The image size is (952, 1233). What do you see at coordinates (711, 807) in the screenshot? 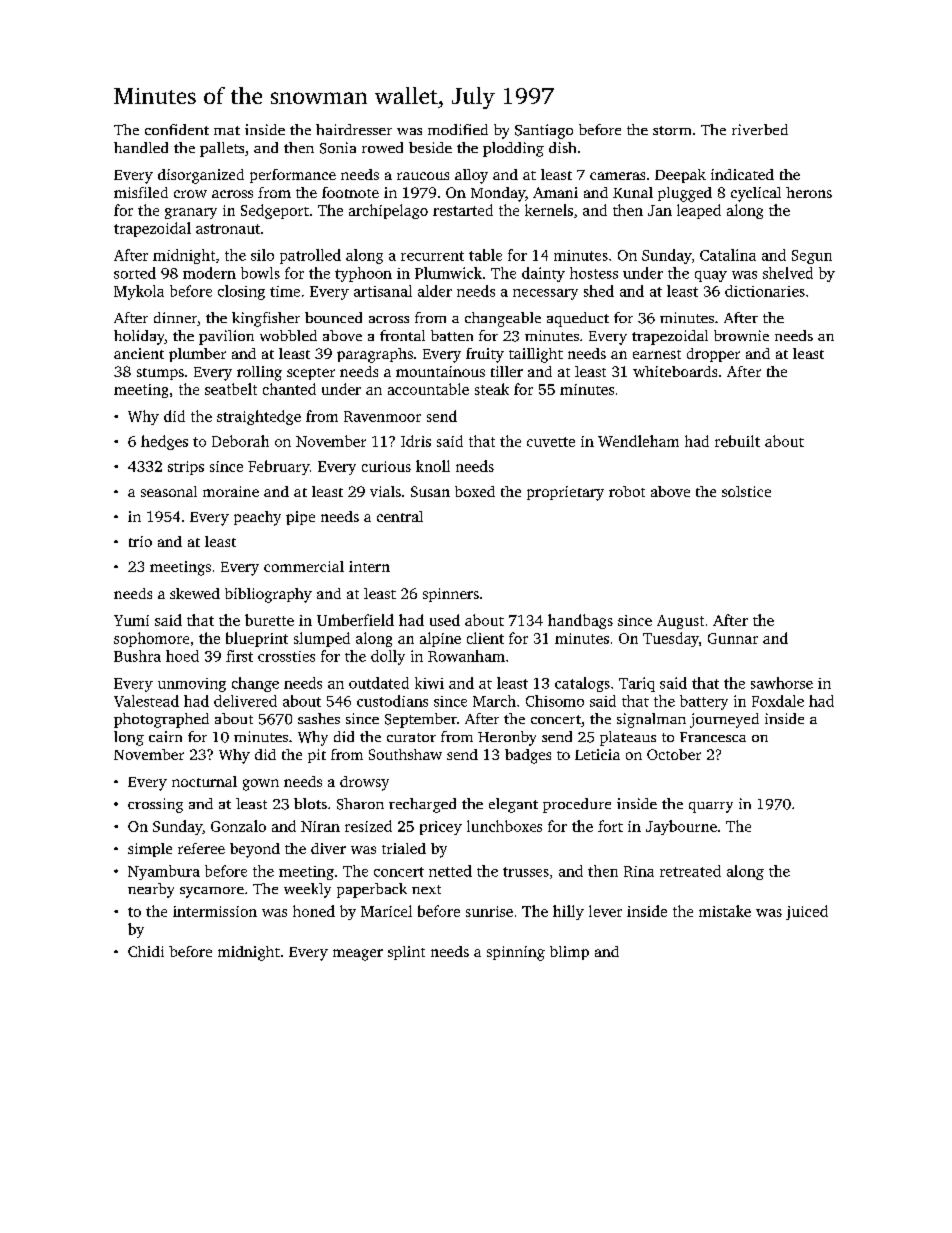
I see `quarry` at bounding box center [711, 807].
